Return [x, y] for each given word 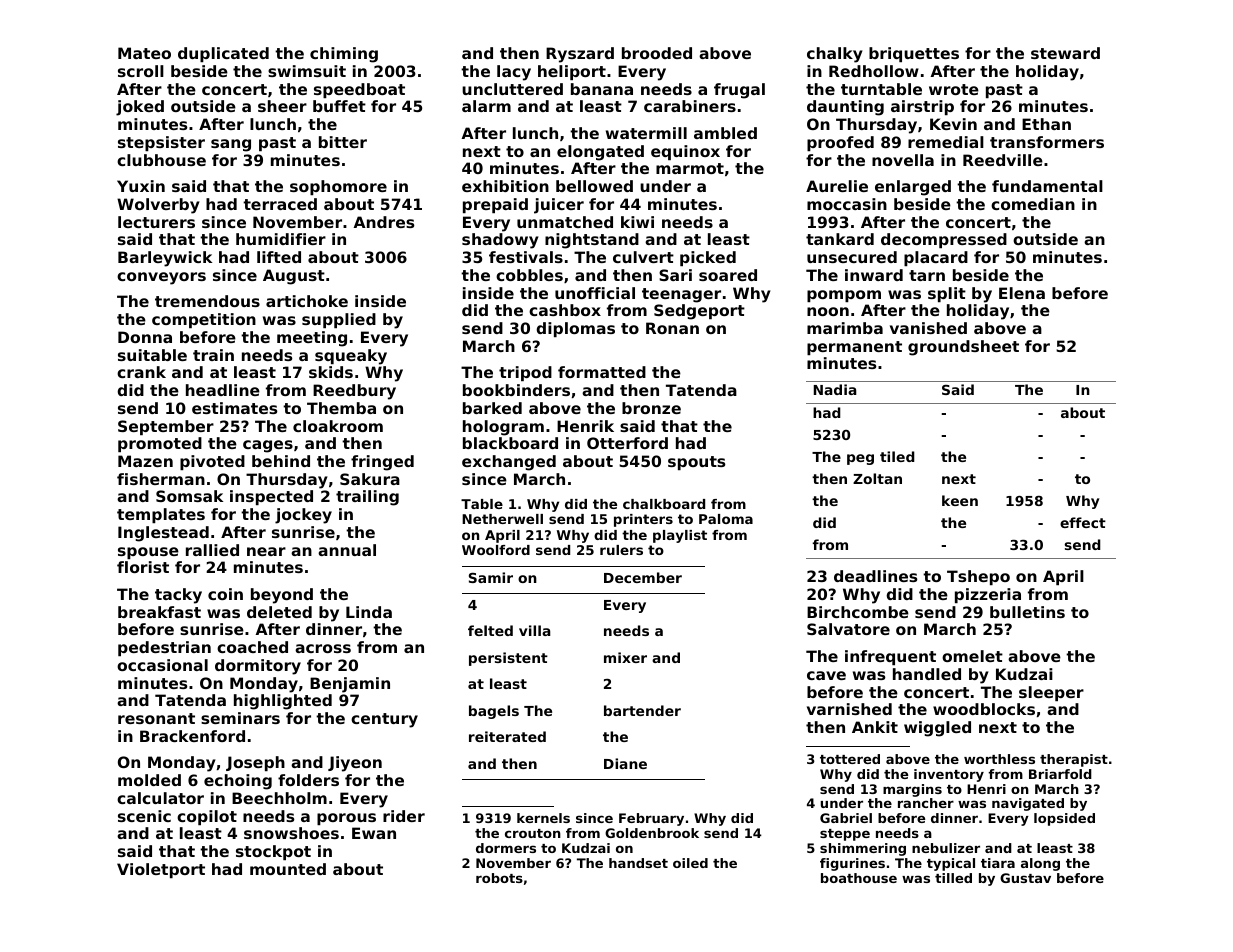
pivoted [212, 462]
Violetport [161, 870]
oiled [690, 863]
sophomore [338, 187]
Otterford [627, 443]
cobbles [529, 275]
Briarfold [1060, 774]
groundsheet [963, 348]
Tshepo [978, 577]
